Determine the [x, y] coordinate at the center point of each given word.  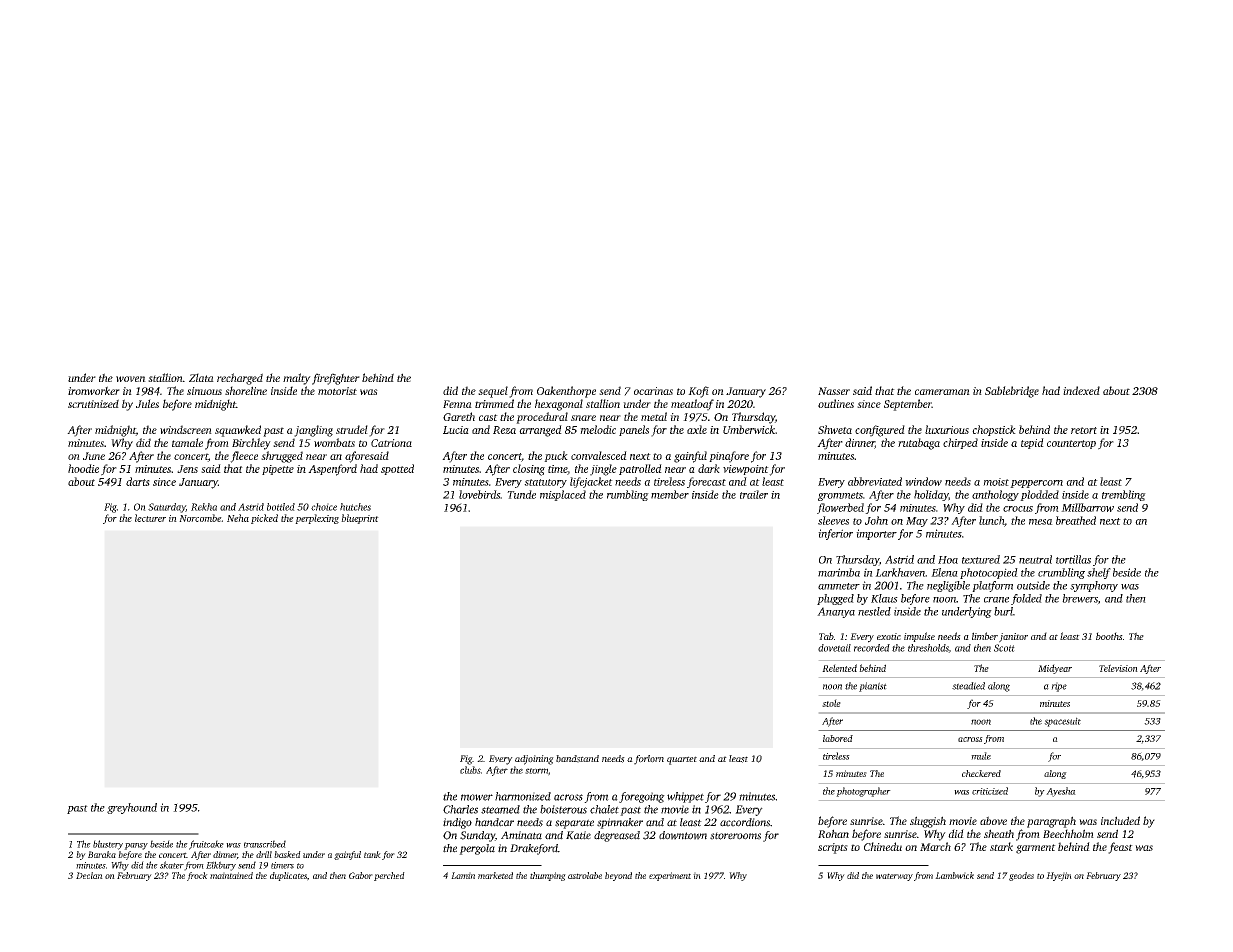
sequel [493, 392]
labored [838, 738]
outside [1033, 585]
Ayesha [1061, 792]
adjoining [534, 760]
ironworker [94, 390]
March [935, 846]
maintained [231, 875]
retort [1084, 430]
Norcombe [200, 518]
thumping [548, 876]
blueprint [360, 519]
